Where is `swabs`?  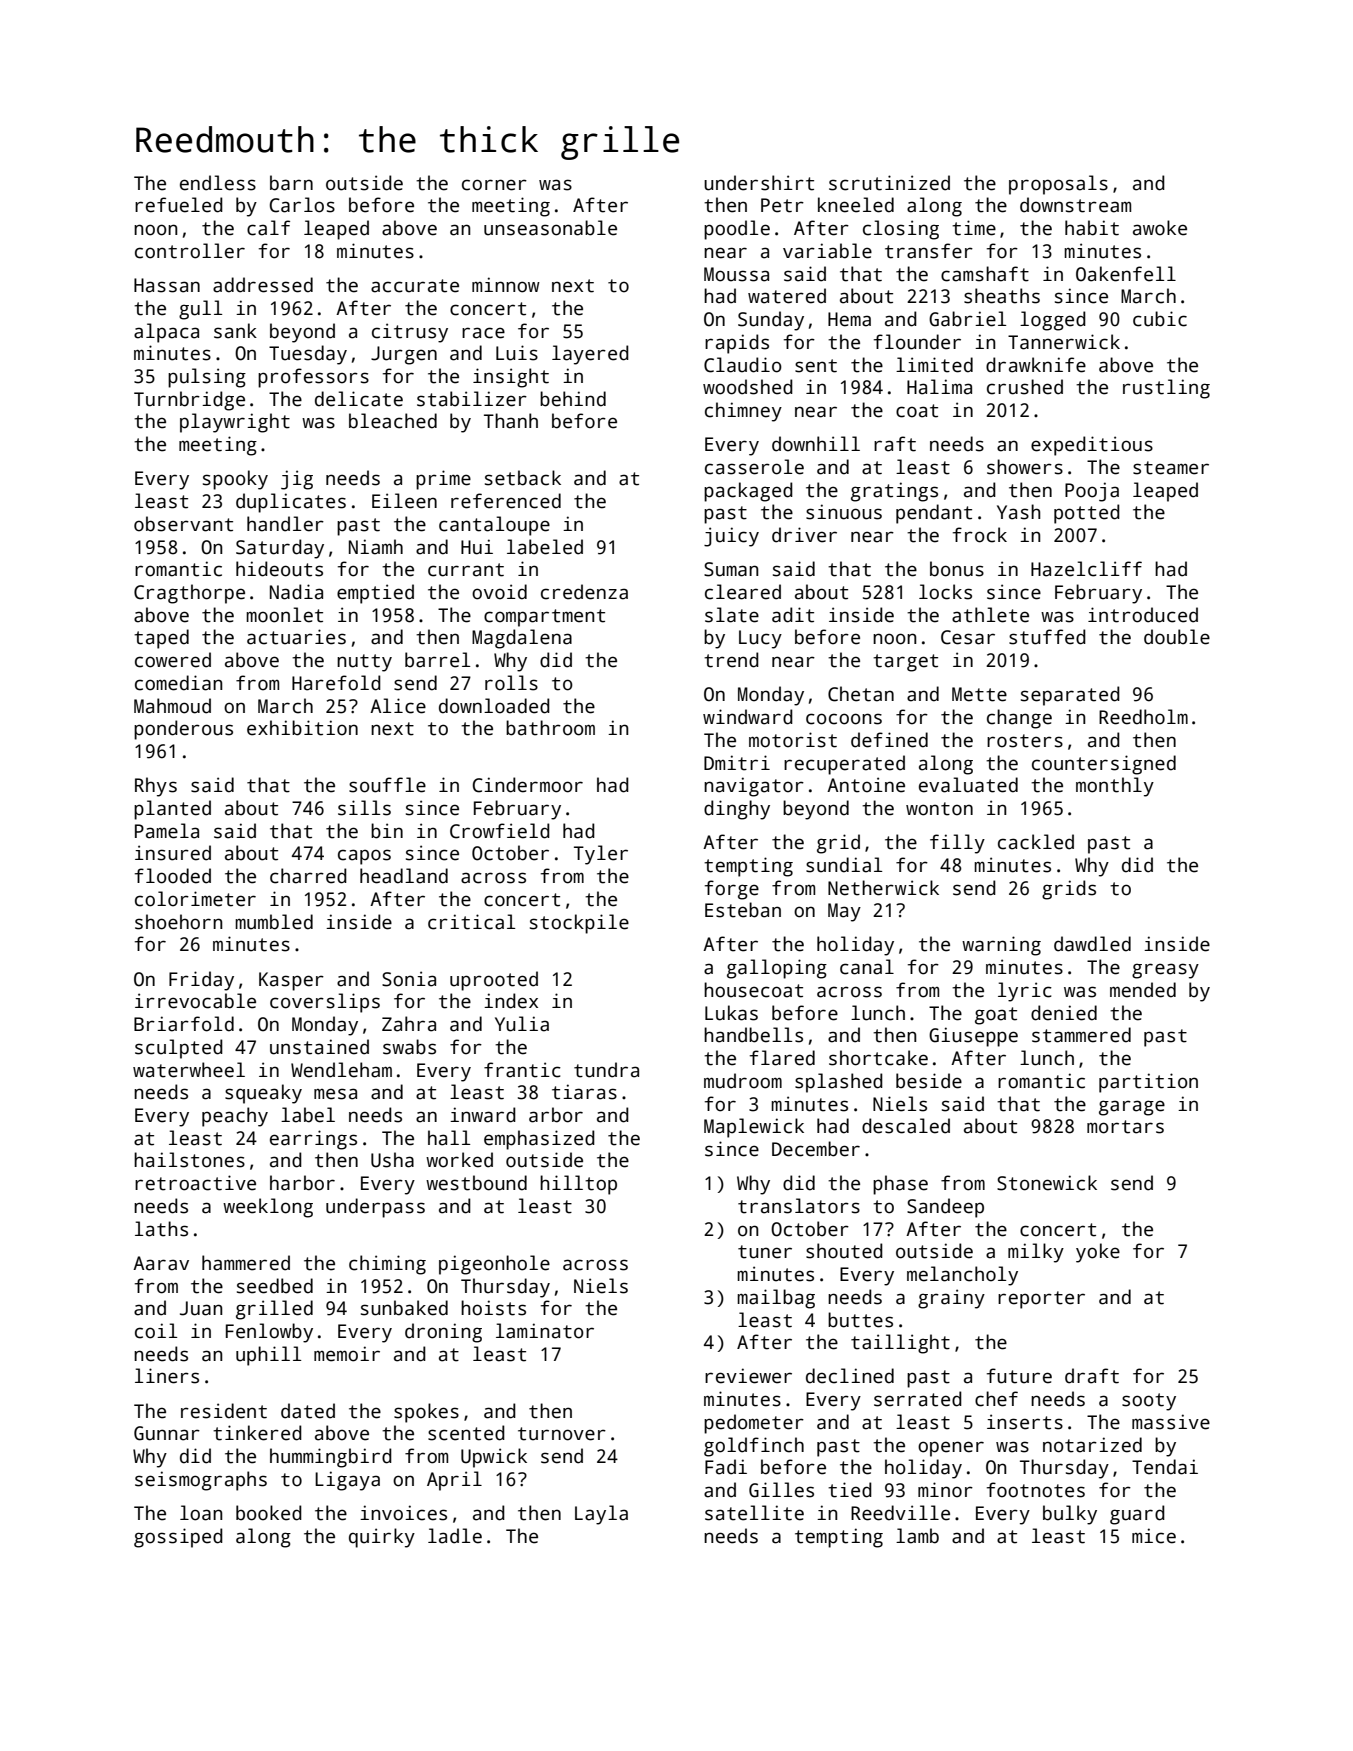
swabs is located at coordinates (409, 1047).
